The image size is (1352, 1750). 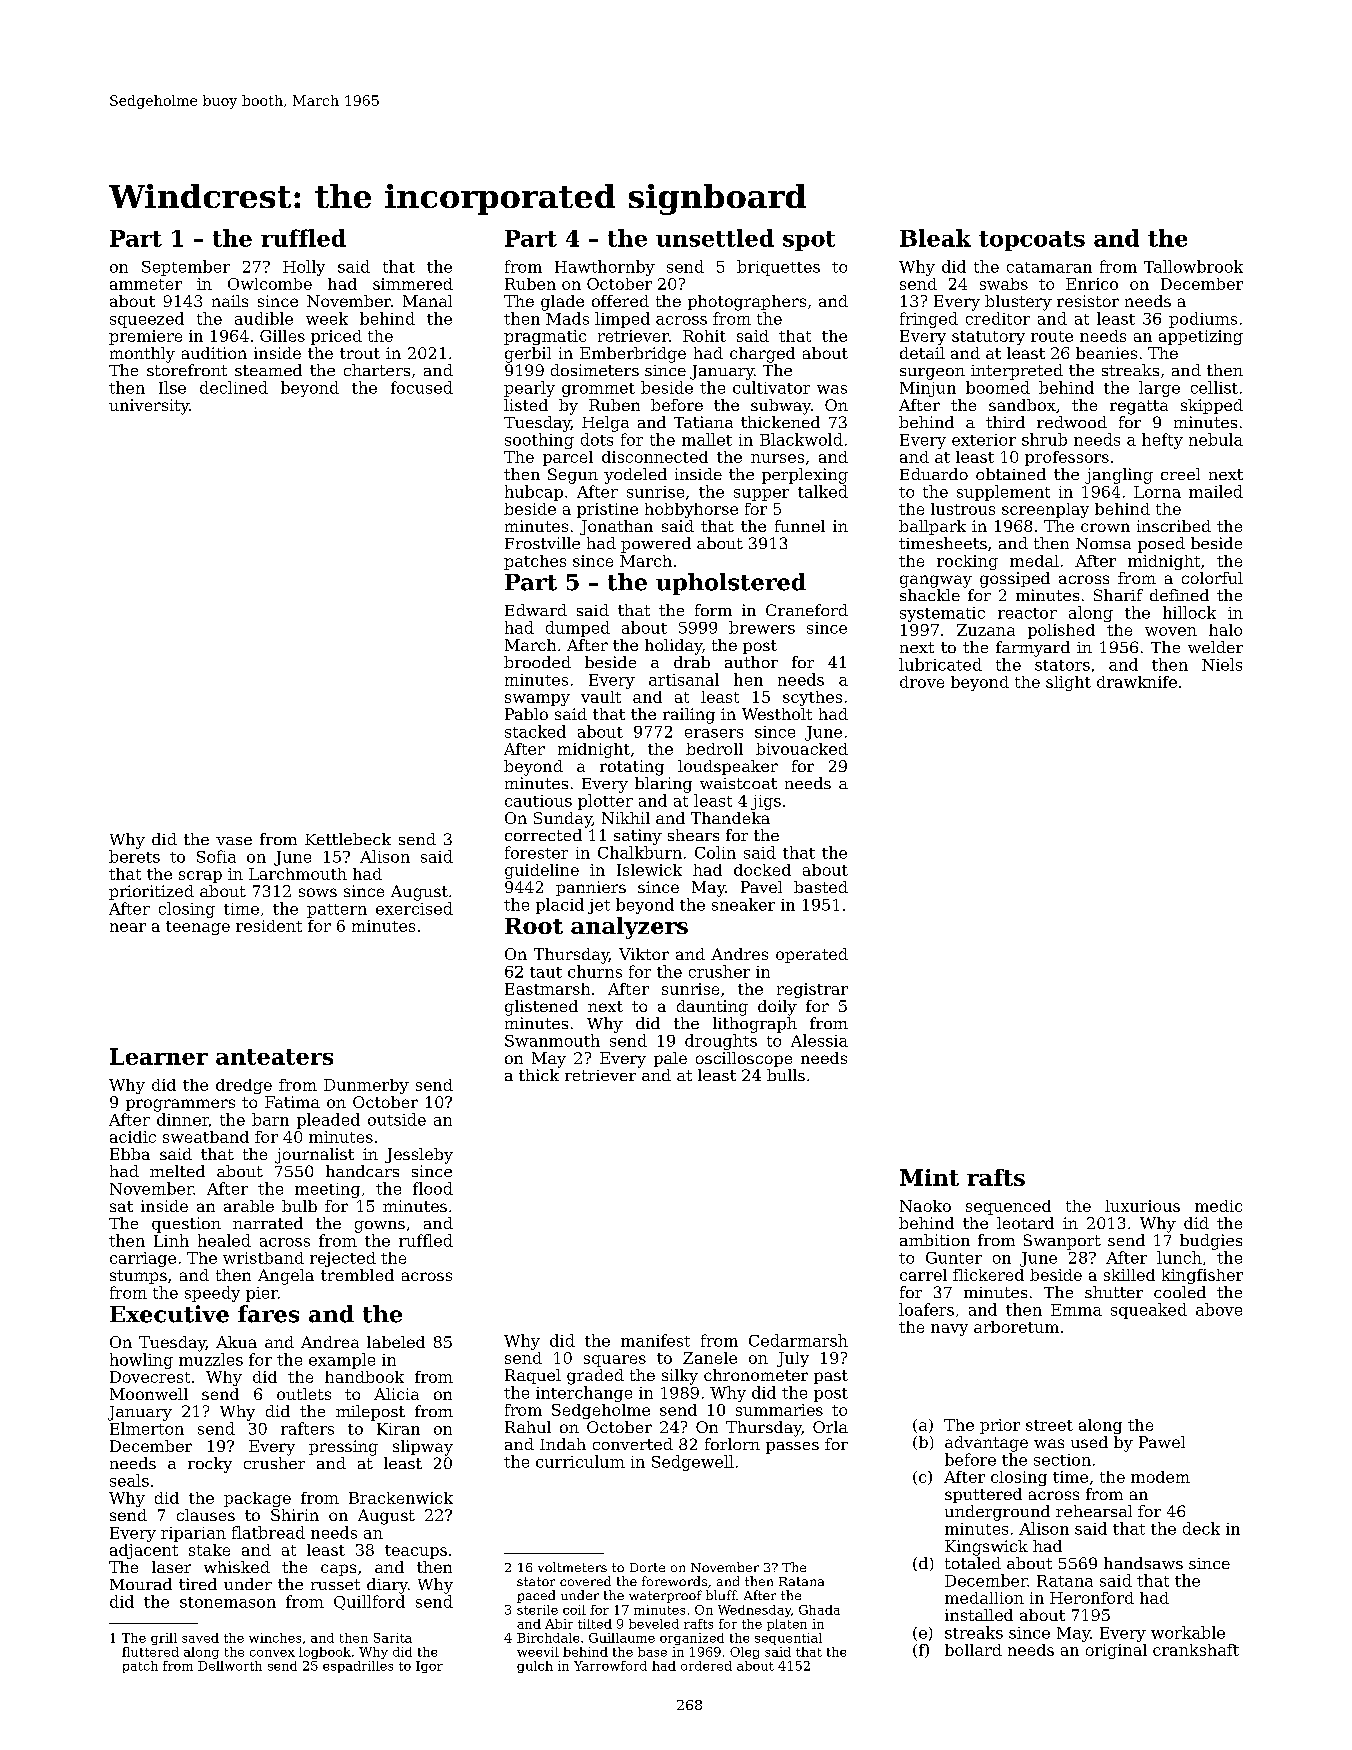 I want to click on interchange, so click(x=584, y=1394).
